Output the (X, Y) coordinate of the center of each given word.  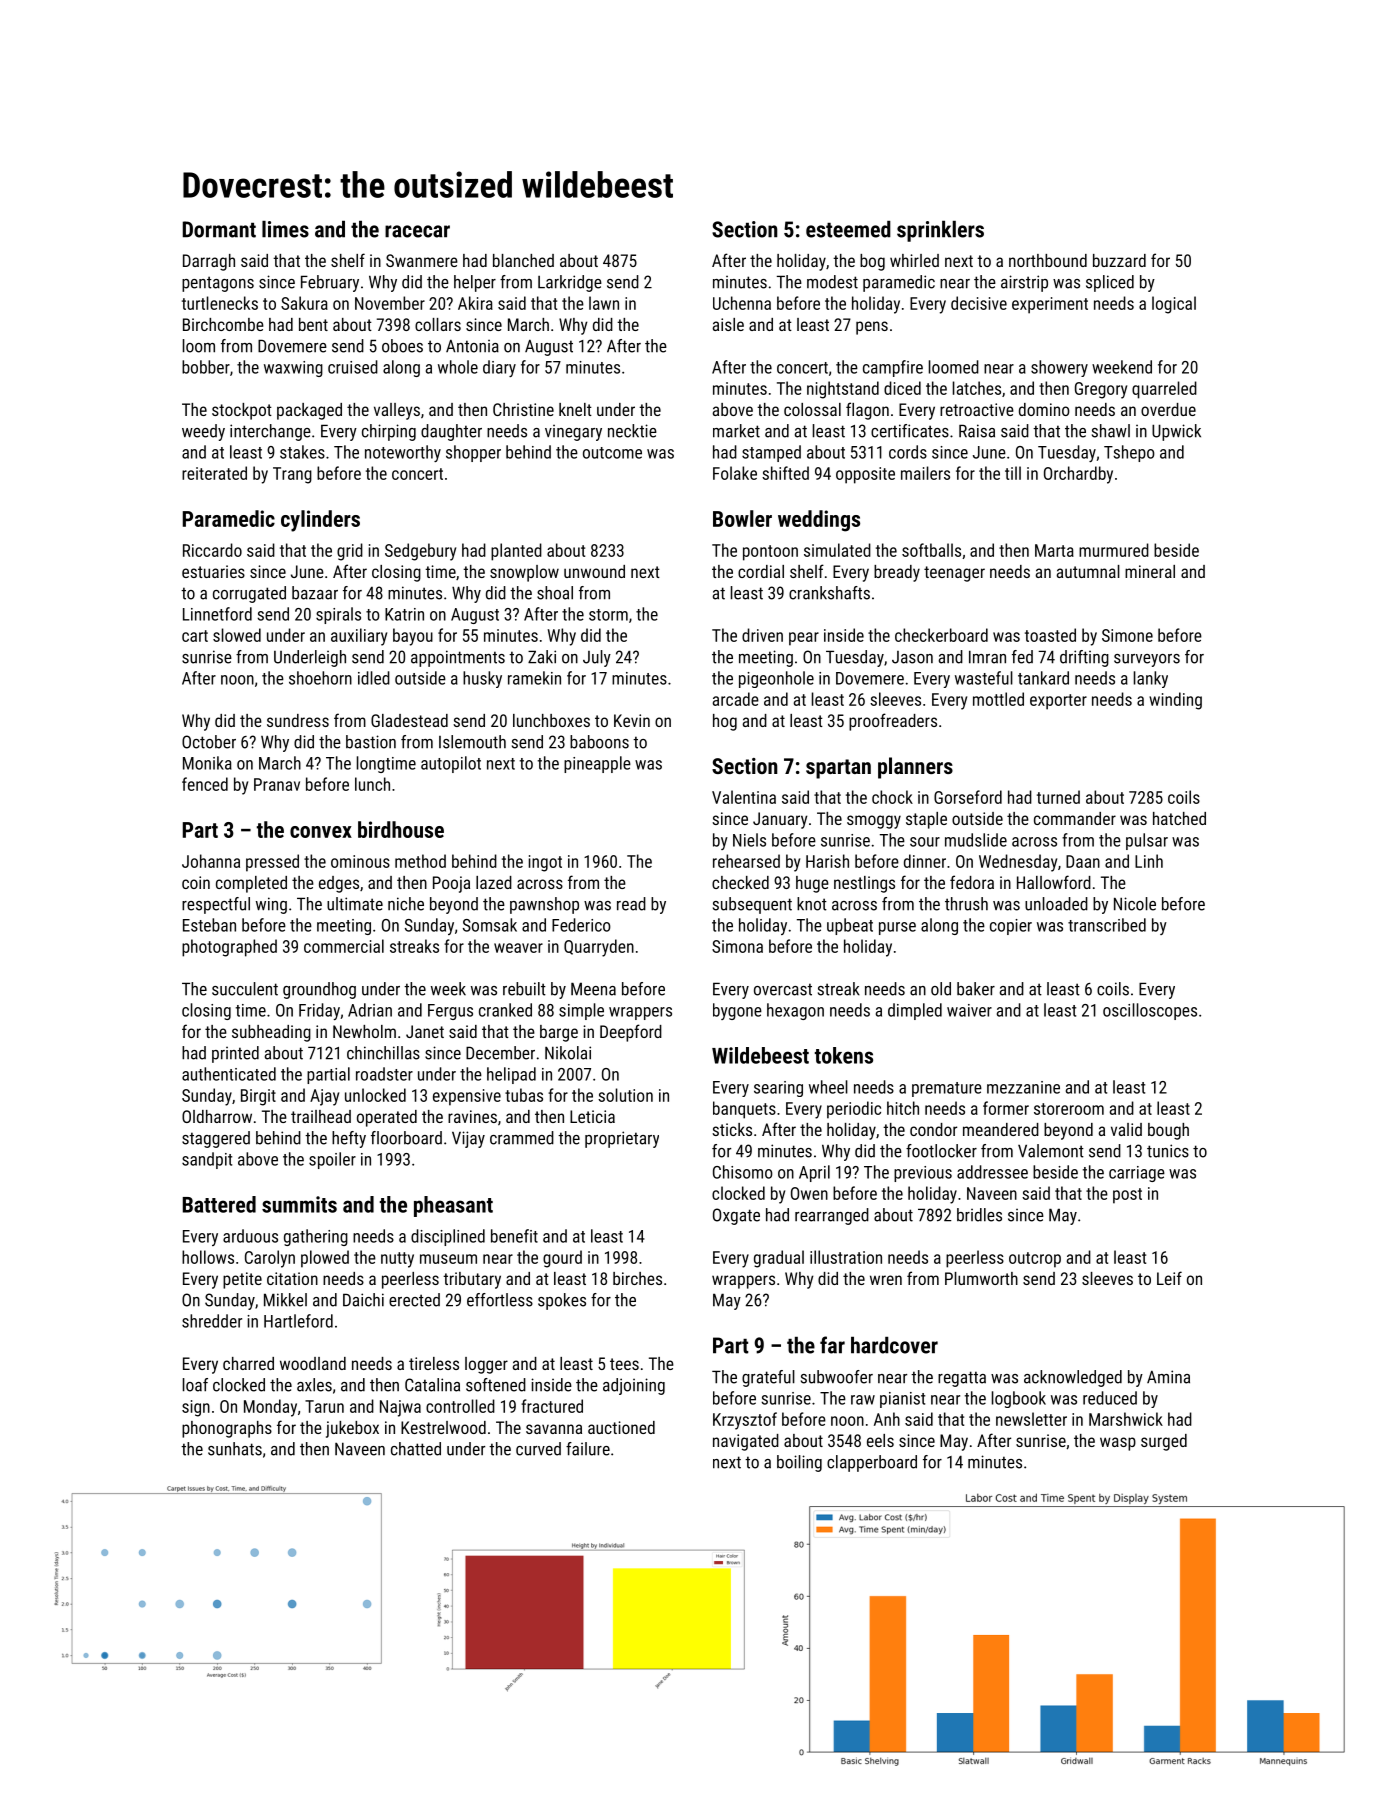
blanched (523, 260)
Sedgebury (420, 552)
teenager (954, 574)
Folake (735, 473)
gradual (779, 1259)
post (1127, 1196)
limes (285, 229)
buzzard (1119, 260)
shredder (212, 1321)
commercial (344, 946)
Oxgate (736, 1216)
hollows (208, 1257)
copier (1011, 927)
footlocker (941, 1151)
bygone (737, 1011)
